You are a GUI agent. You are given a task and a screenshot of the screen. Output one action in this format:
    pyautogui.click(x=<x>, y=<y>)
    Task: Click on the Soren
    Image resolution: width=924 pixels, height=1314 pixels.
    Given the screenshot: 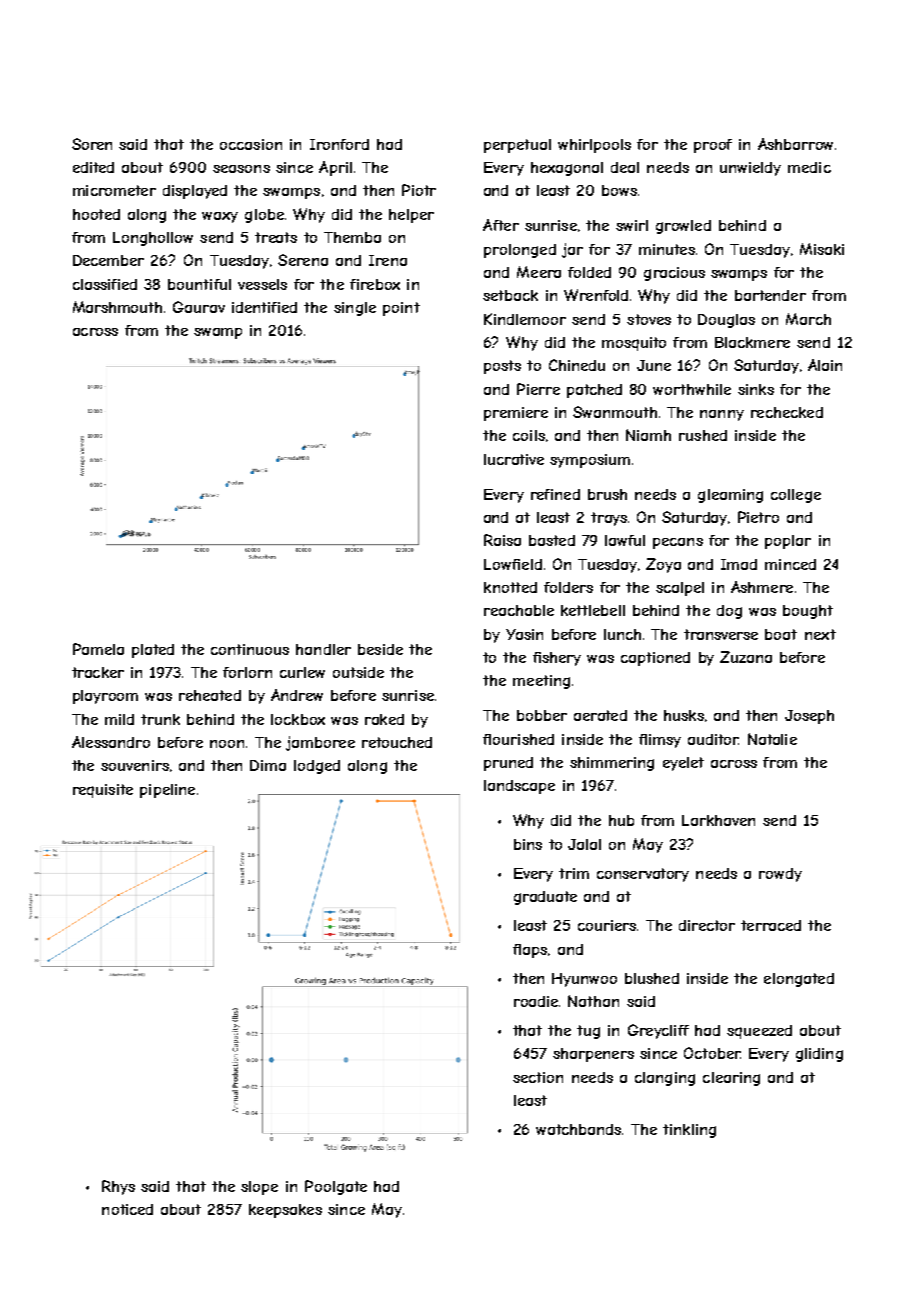 What is the action you would take?
    pyautogui.click(x=92, y=144)
